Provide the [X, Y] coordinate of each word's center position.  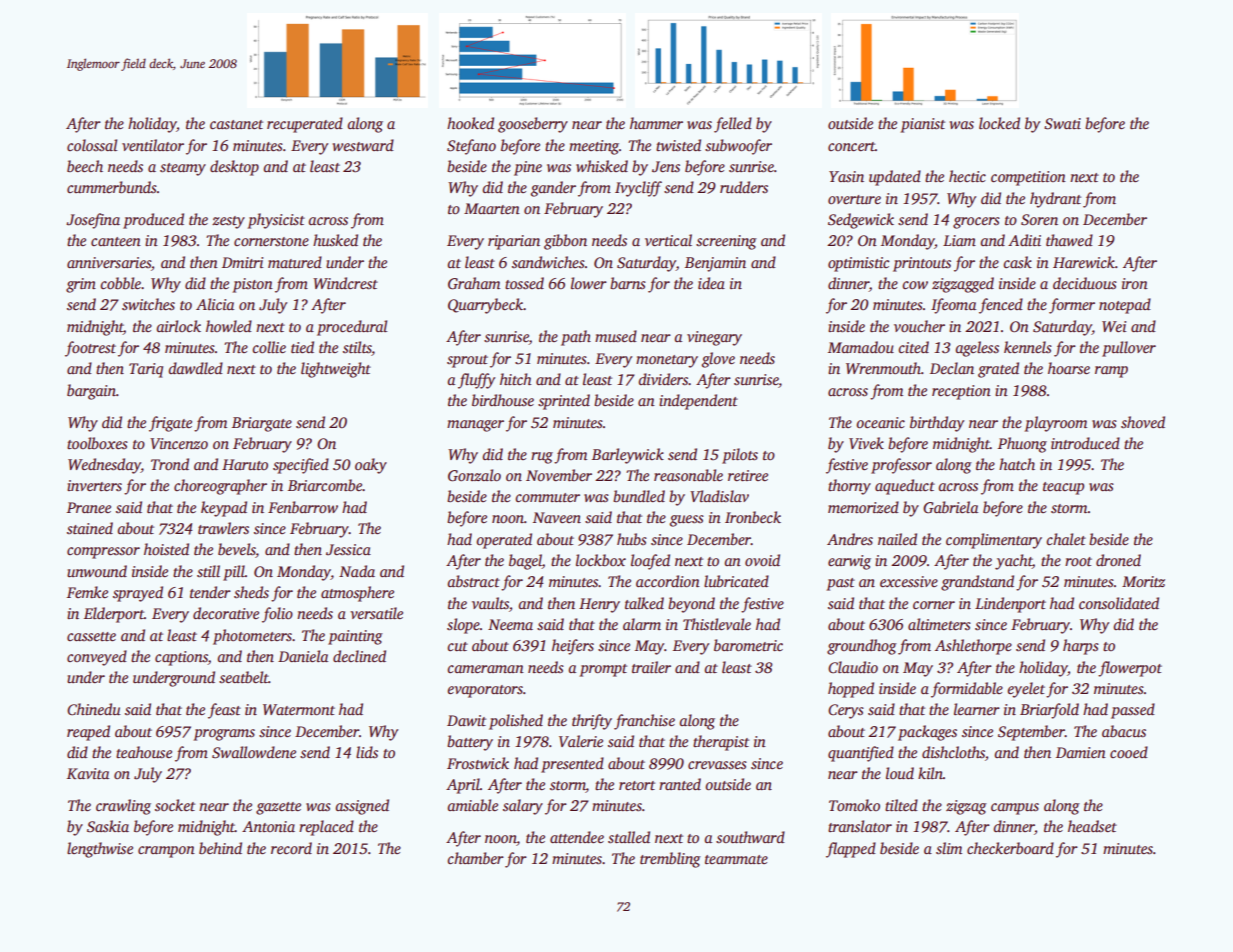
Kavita [88, 773]
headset [1092, 826]
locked [999, 123]
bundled [639, 496]
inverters [94, 485]
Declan [952, 368]
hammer [656, 123]
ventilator [153, 145]
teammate [736, 859]
